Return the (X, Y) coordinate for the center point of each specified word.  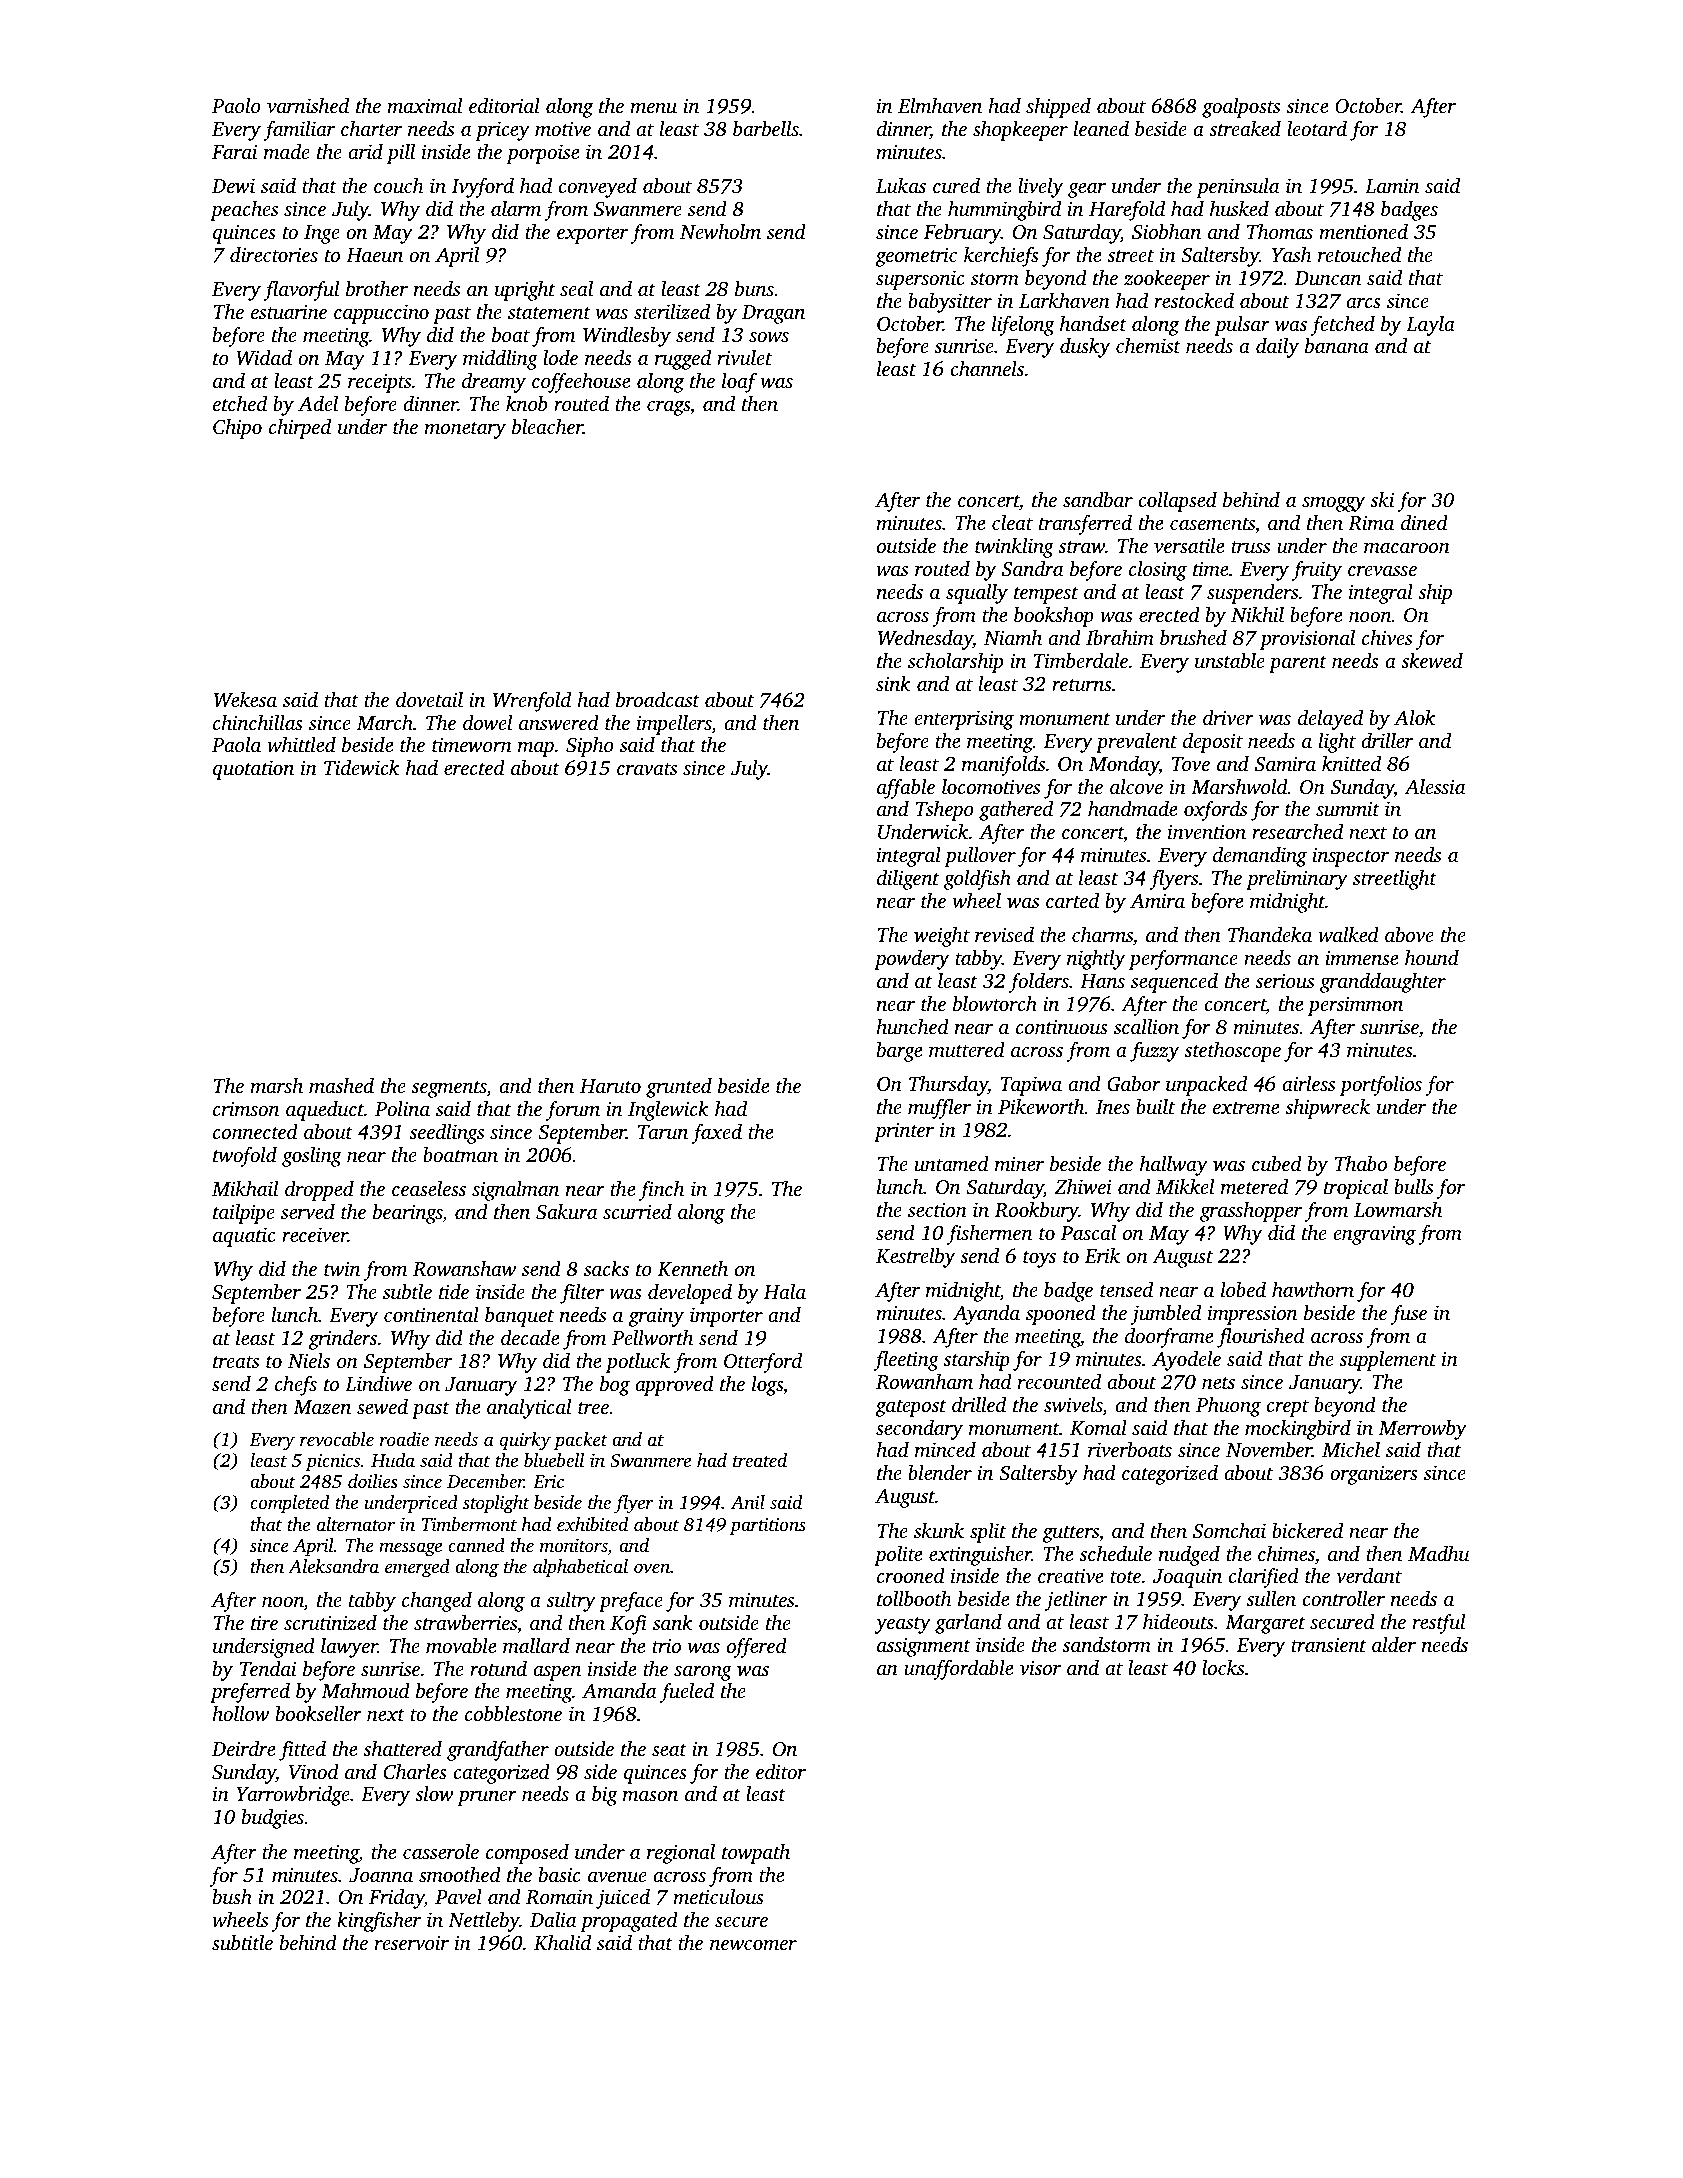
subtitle (242, 1942)
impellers (674, 725)
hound (1432, 957)
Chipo (237, 429)
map (536, 749)
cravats (647, 769)
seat (669, 1750)
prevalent (1136, 743)
